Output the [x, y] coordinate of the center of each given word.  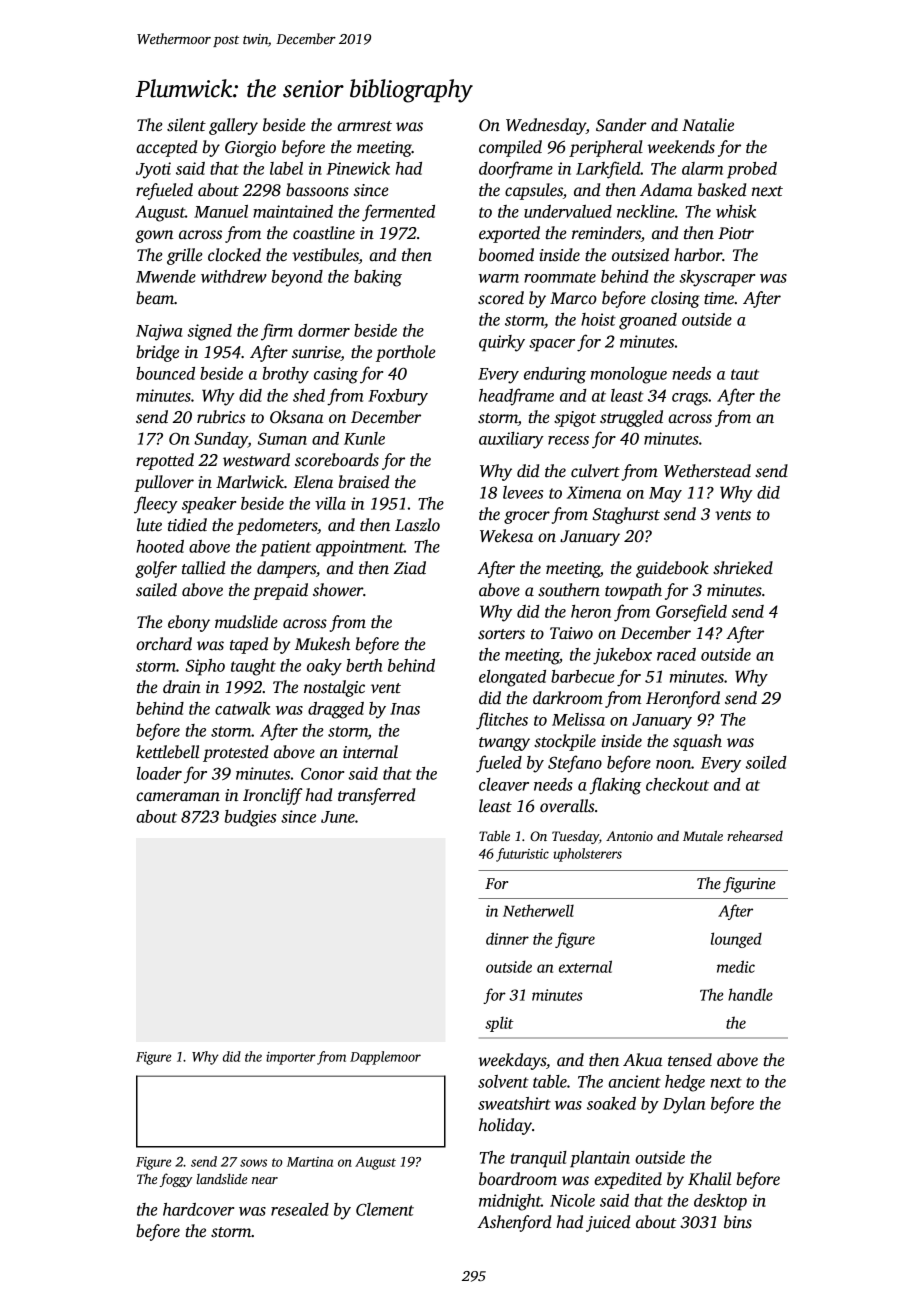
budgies [250, 818]
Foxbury [398, 397]
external [585, 966]
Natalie [708, 125]
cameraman [178, 797]
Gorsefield [691, 613]
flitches [502, 721]
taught [253, 667]
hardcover [198, 1209]
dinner [507, 938]
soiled [766, 762]
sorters [501, 634]
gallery [233, 126]
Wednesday [546, 126]
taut [745, 374]
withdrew [234, 276]
